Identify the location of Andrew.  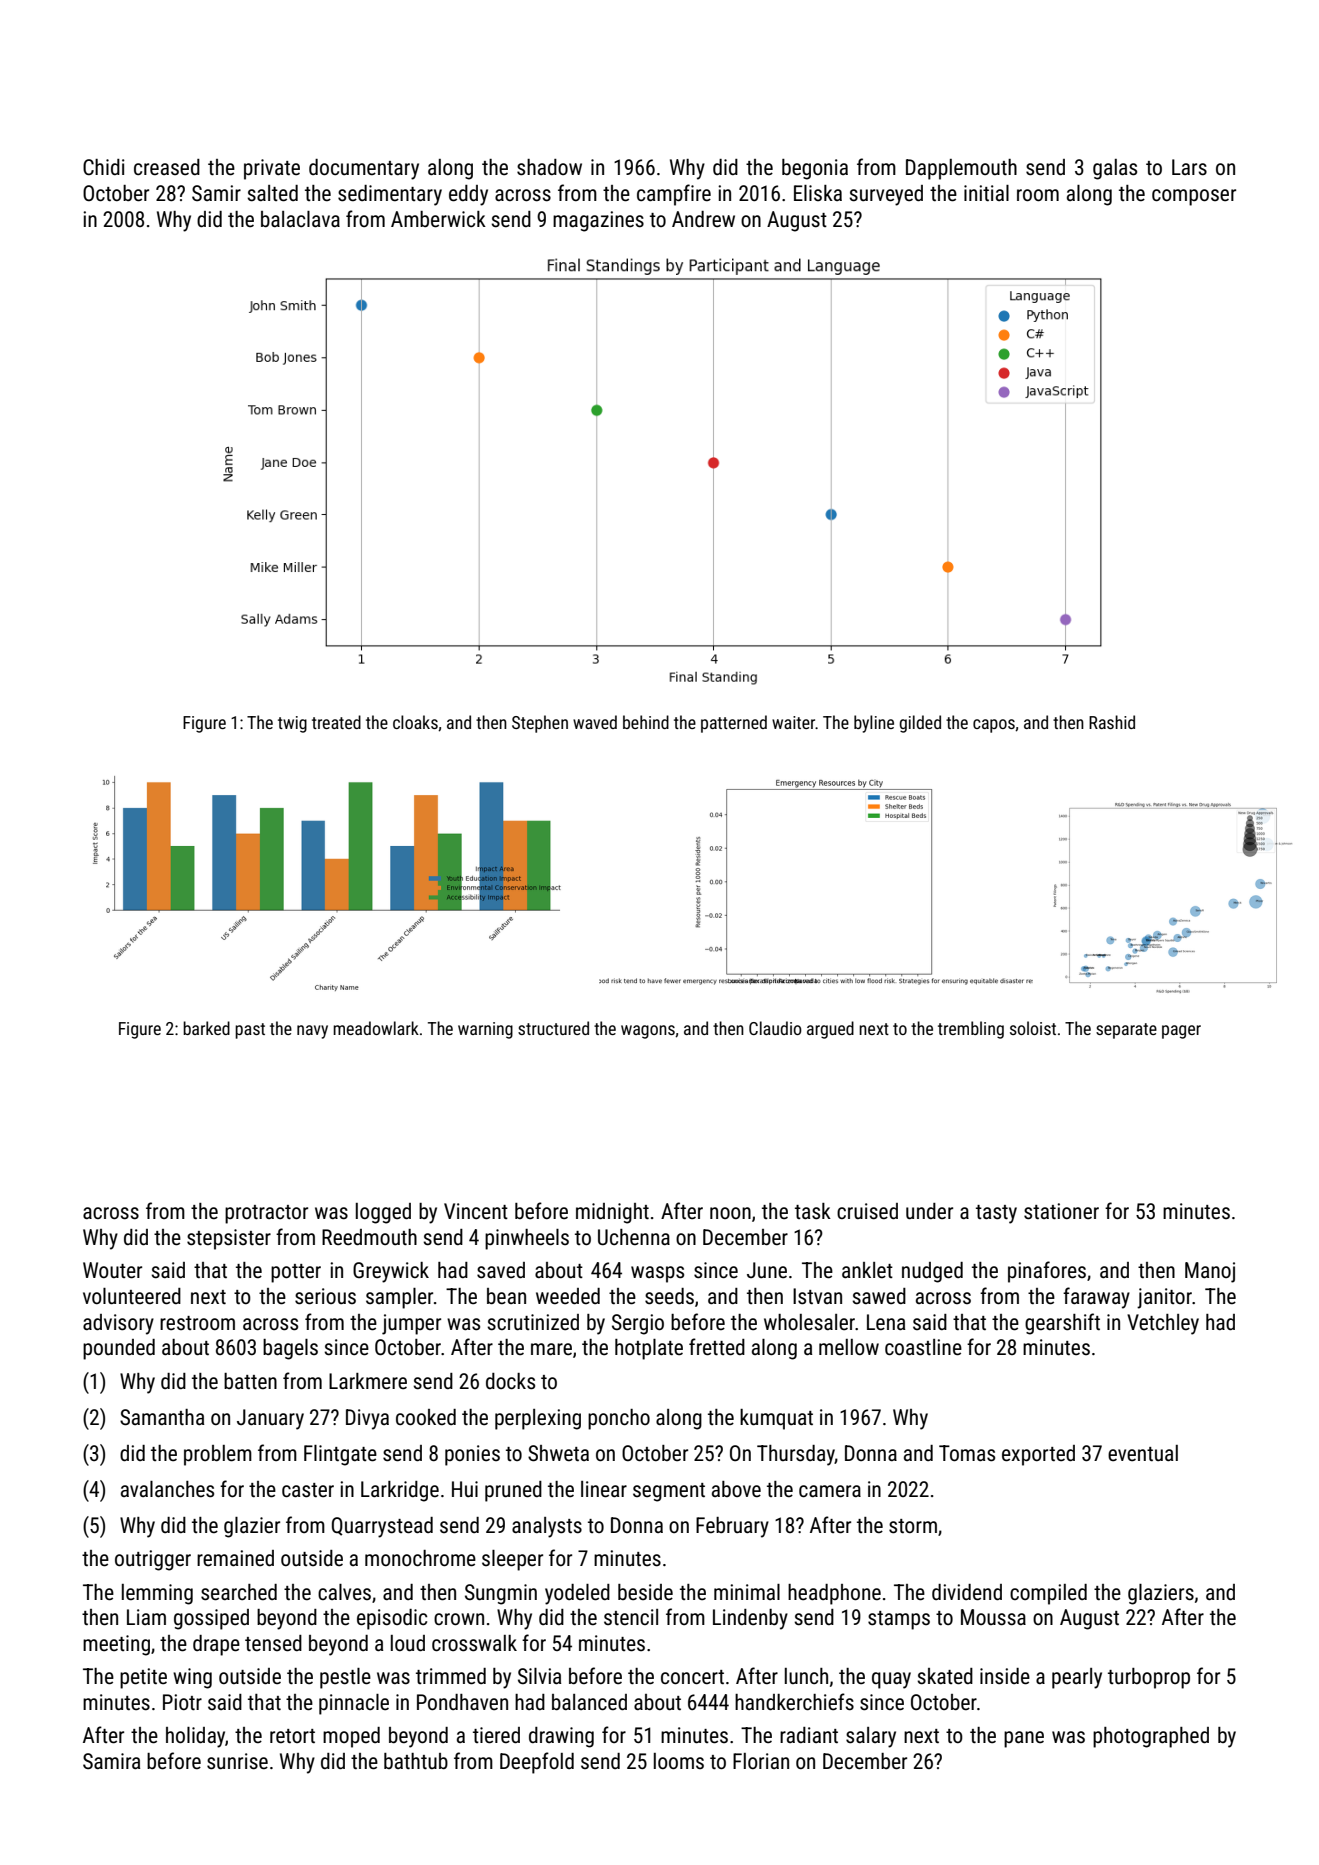
(703, 219).
